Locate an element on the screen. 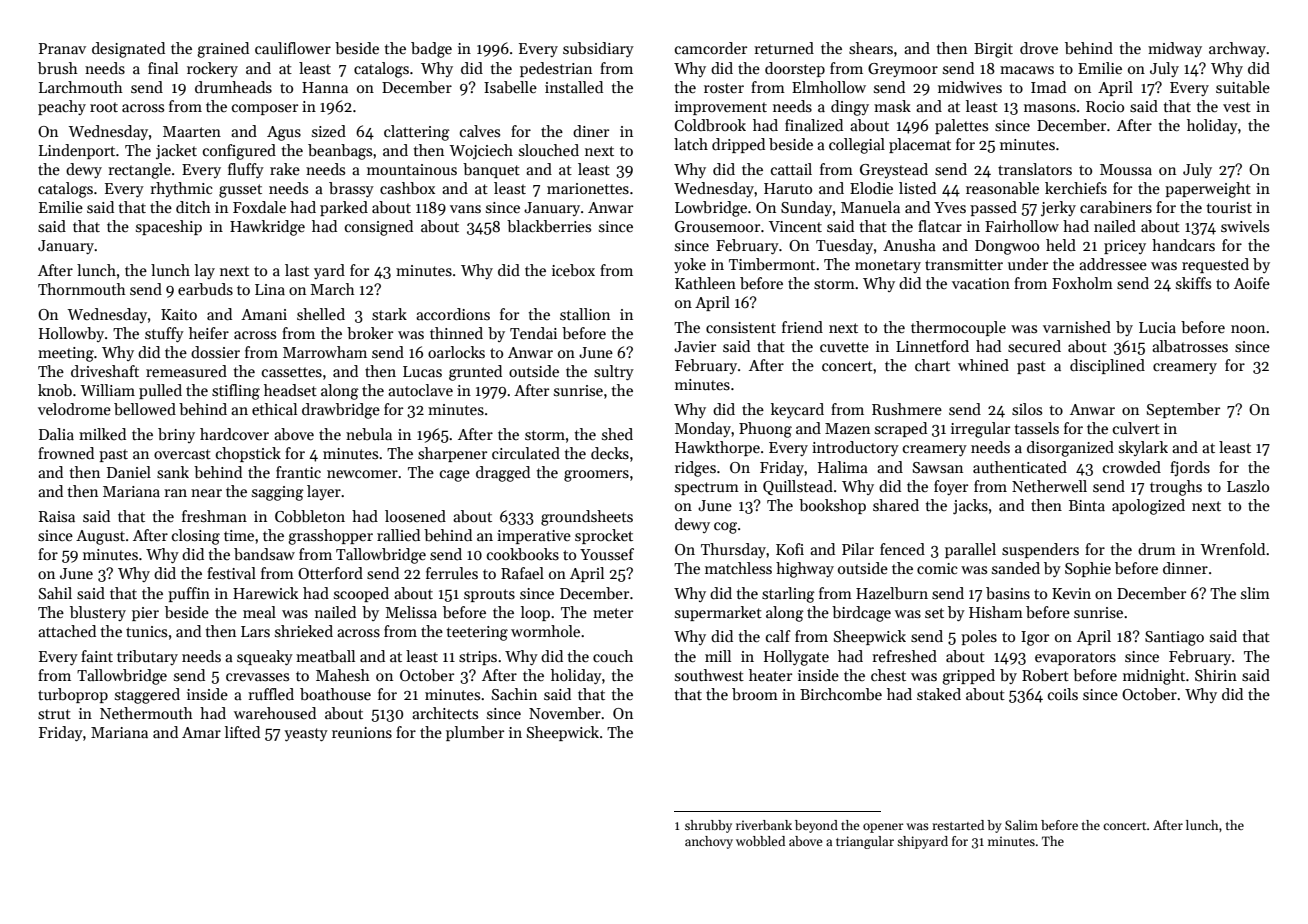  slim is located at coordinates (1255, 593).
